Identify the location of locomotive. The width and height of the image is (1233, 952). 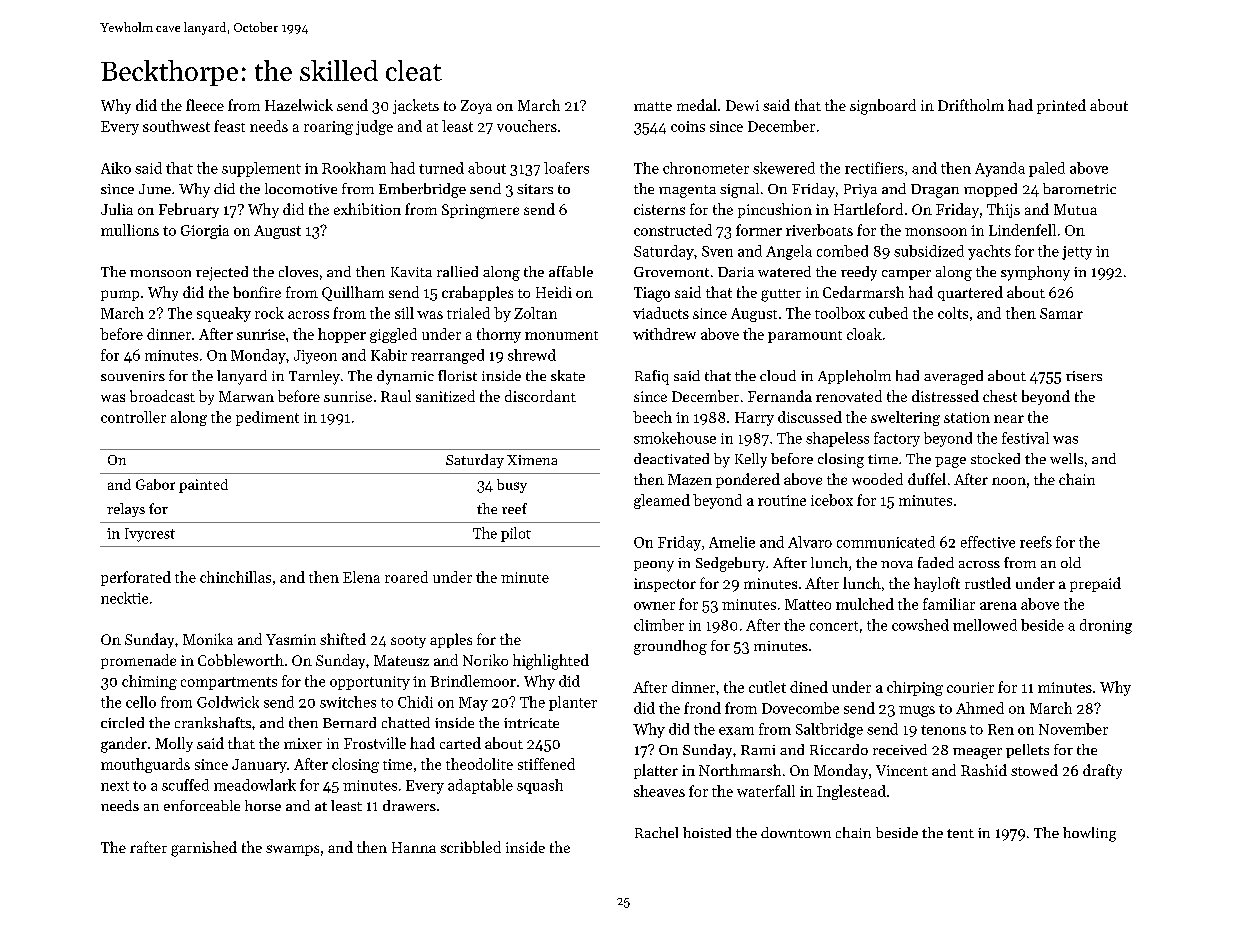
(301, 188).
